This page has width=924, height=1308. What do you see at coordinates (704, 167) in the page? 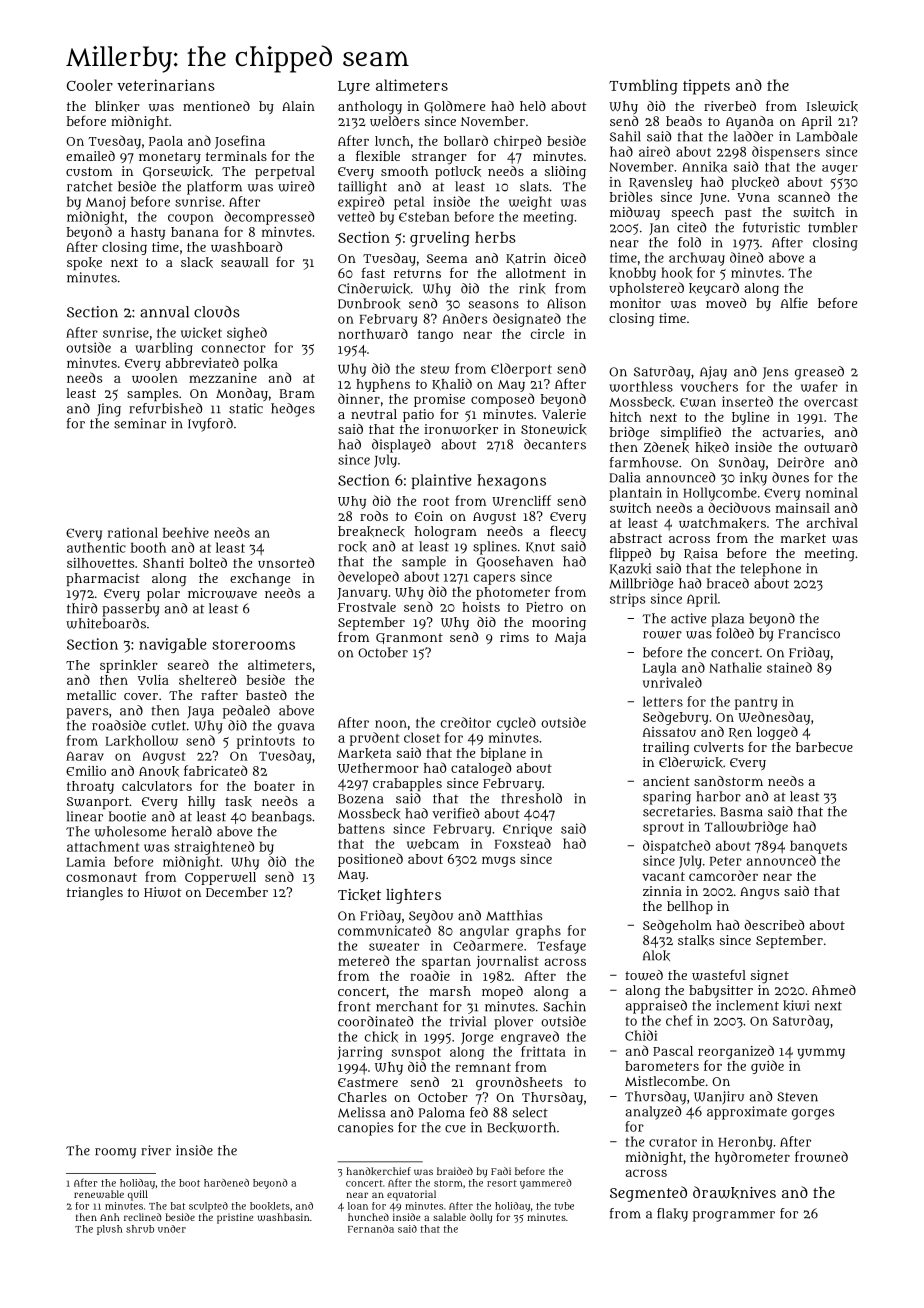
I see `Annika` at bounding box center [704, 167].
